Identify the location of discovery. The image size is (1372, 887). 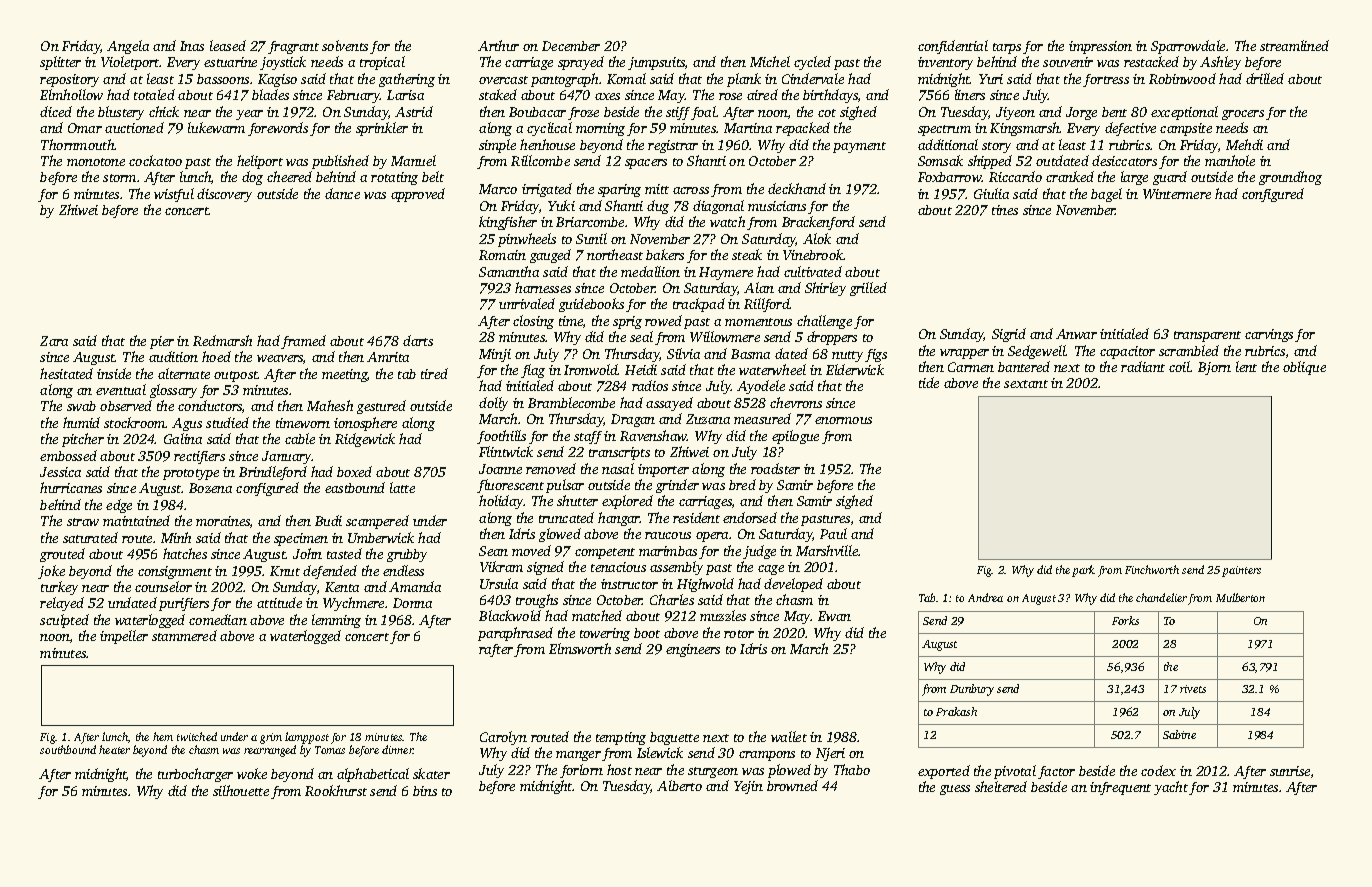
(224, 195).
